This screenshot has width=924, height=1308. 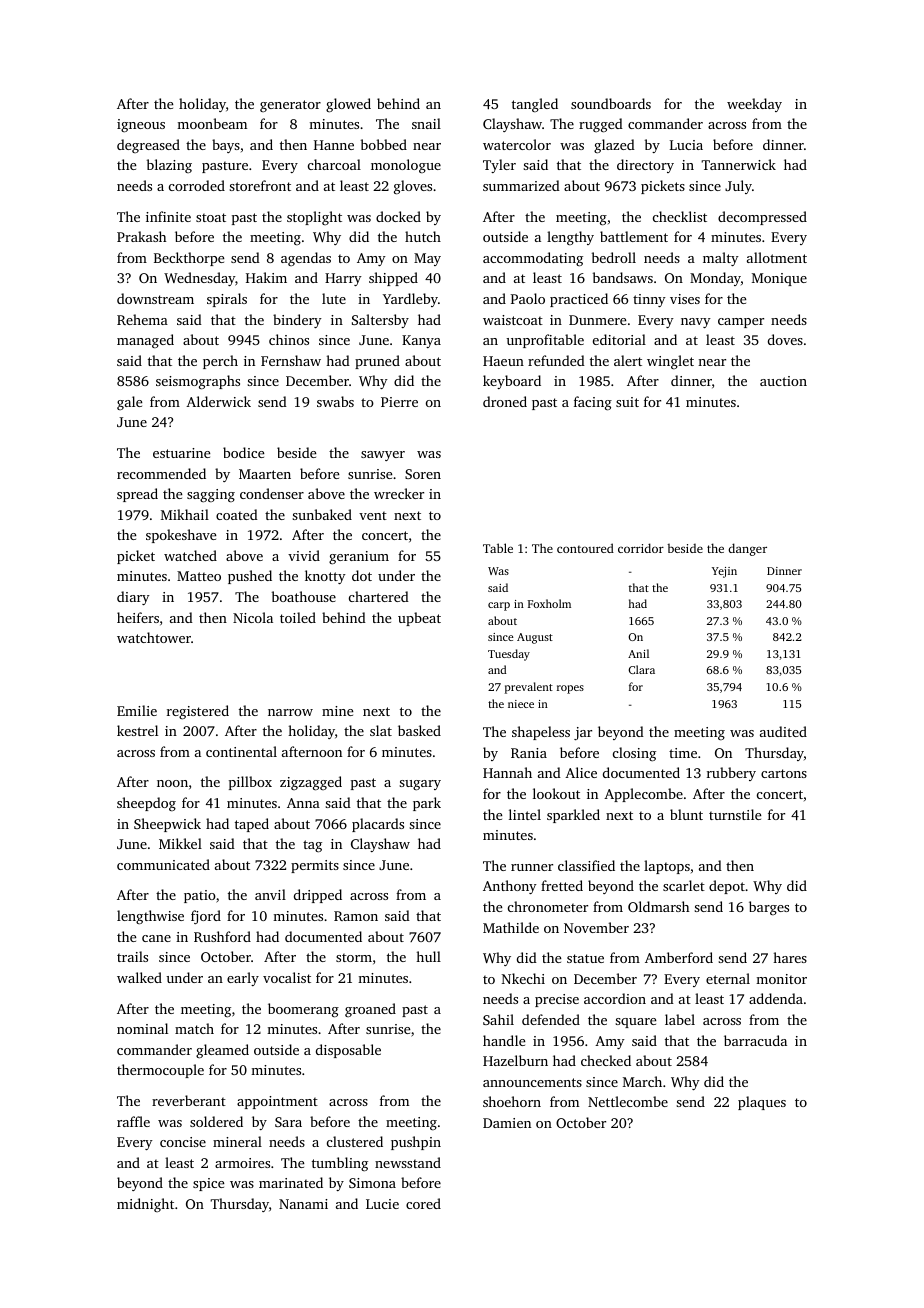 I want to click on barracuda, so click(x=755, y=1040).
